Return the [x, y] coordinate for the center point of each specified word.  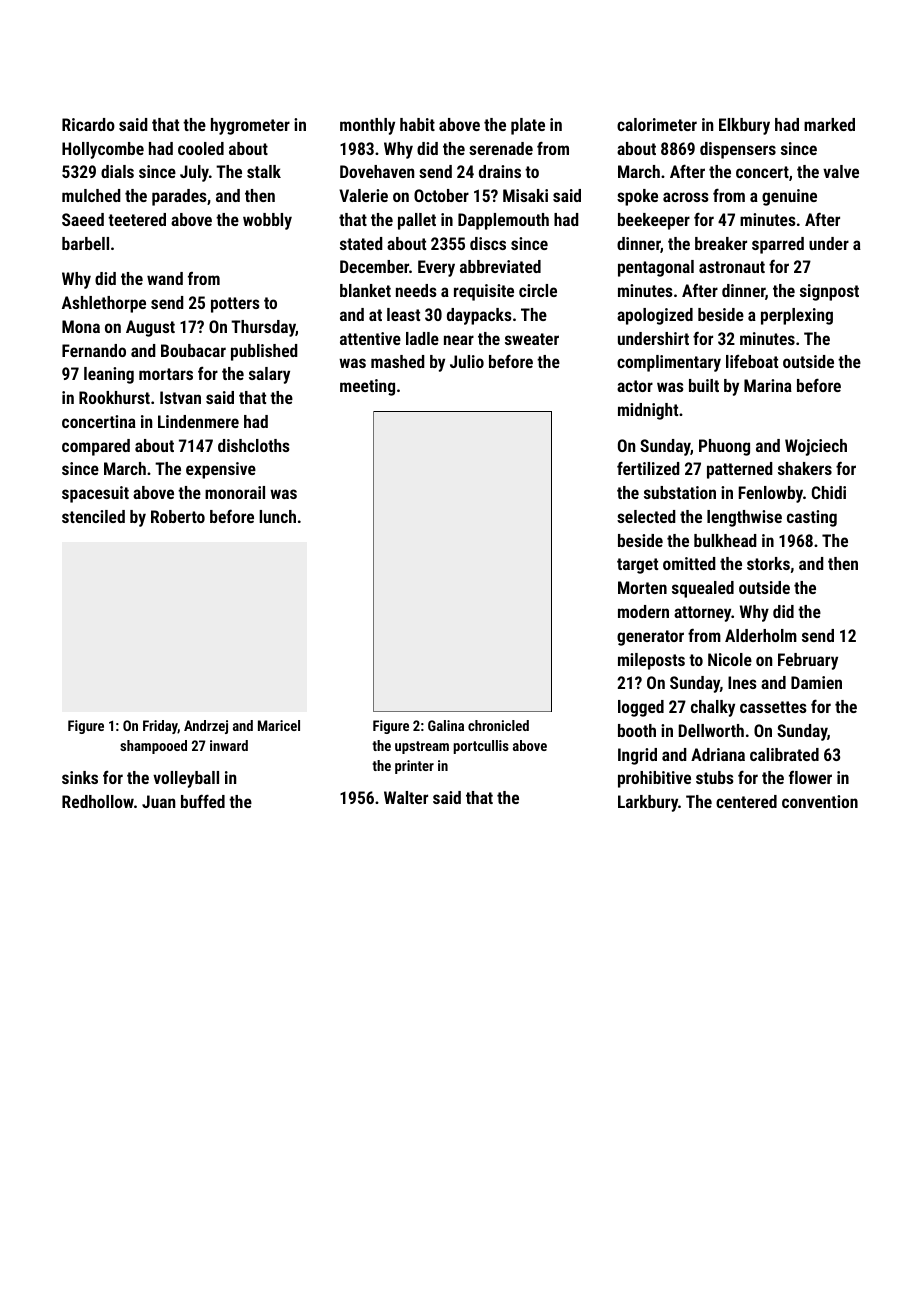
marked [829, 124]
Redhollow [98, 801]
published [264, 352]
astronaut [732, 267]
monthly [367, 126]
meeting [367, 387]
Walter [406, 797]
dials [117, 171]
